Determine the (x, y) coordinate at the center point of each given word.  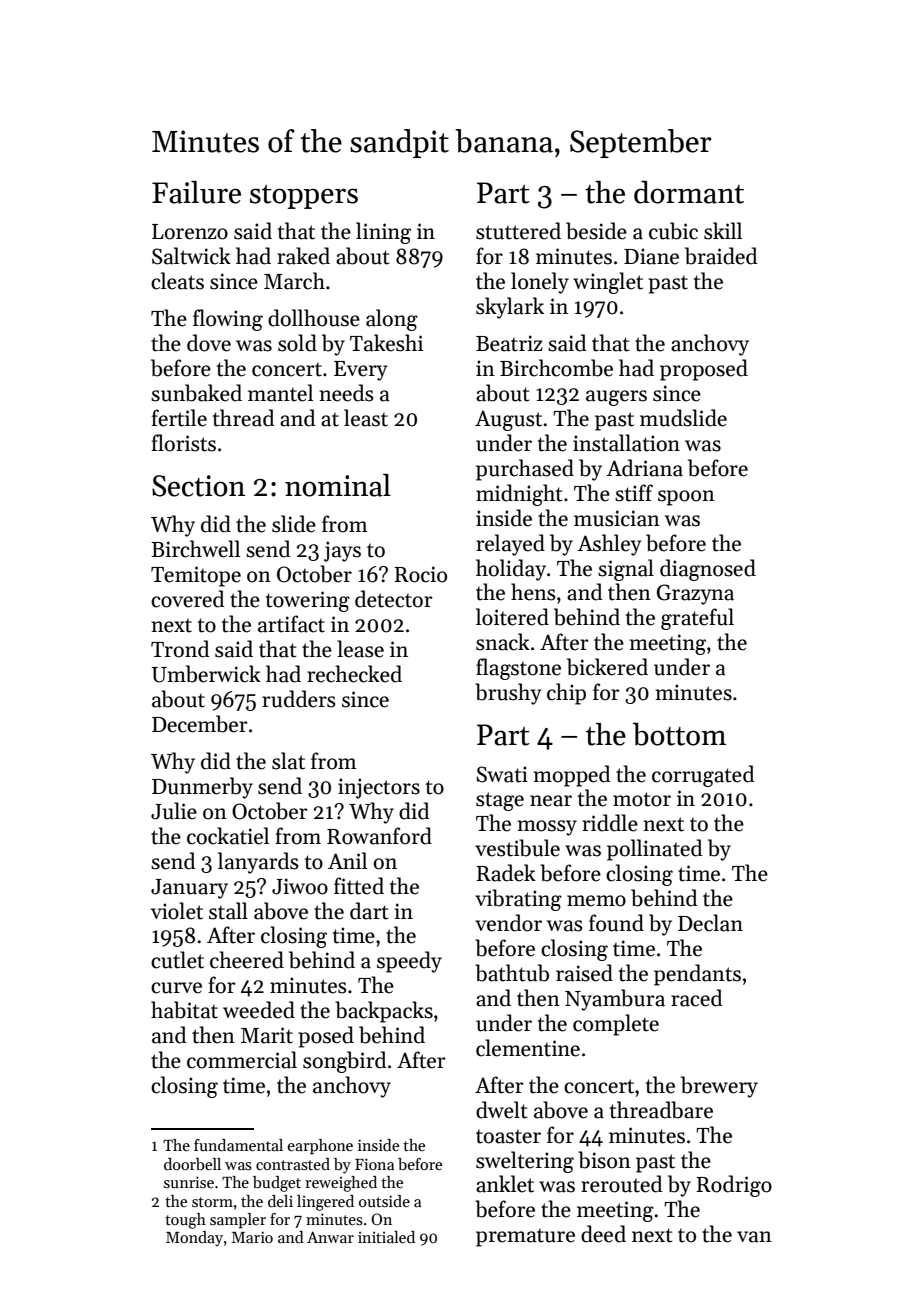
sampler (238, 1221)
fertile (179, 418)
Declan (710, 923)
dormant (689, 192)
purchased (525, 470)
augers (616, 398)
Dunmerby (202, 788)
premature (525, 1238)
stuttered (518, 231)
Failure (196, 192)
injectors (379, 788)
